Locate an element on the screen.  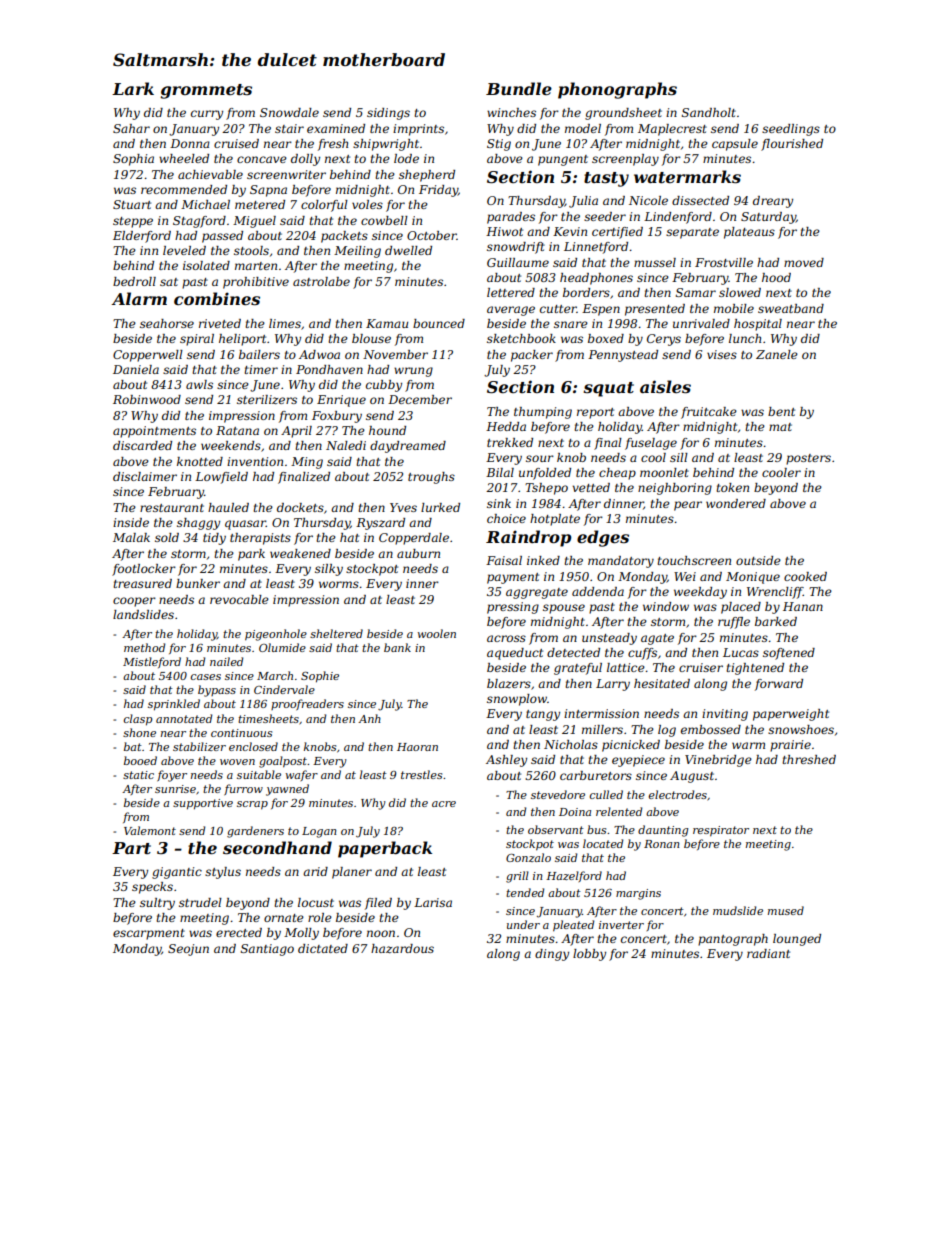
barked is located at coordinates (776, 621).
